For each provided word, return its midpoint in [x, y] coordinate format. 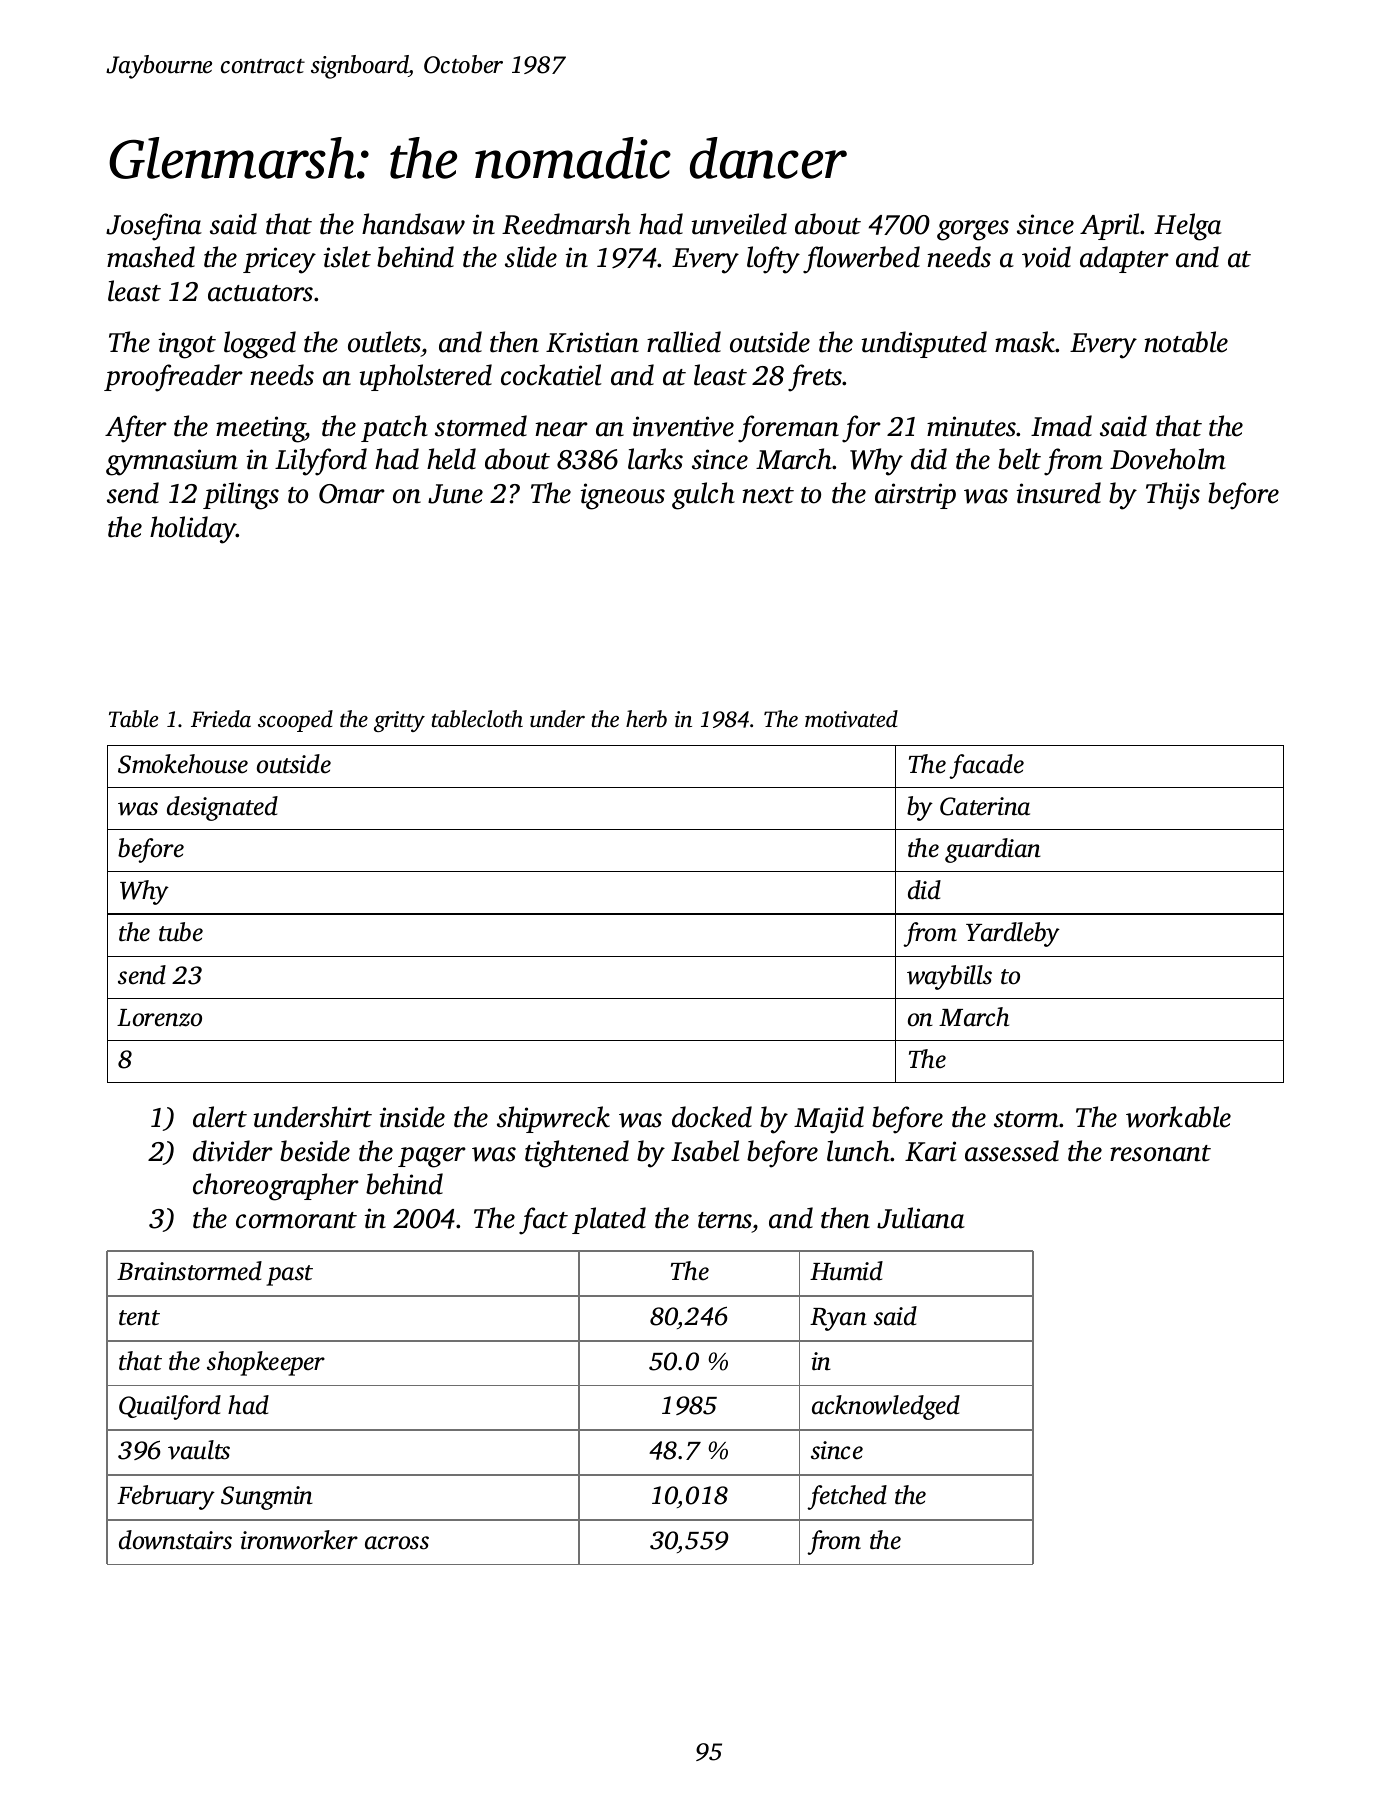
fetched [847, 1497]
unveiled [739, 224]
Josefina [154, 227]
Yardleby [1013, 934]
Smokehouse [183, 764]
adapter [1124, 259]
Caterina [985, 806]
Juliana [921, 1218]
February [166, 1497]
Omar [352, 494]
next [768, 495]
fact [543, 1221]
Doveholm [1168, 459]
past [289, 1275]
